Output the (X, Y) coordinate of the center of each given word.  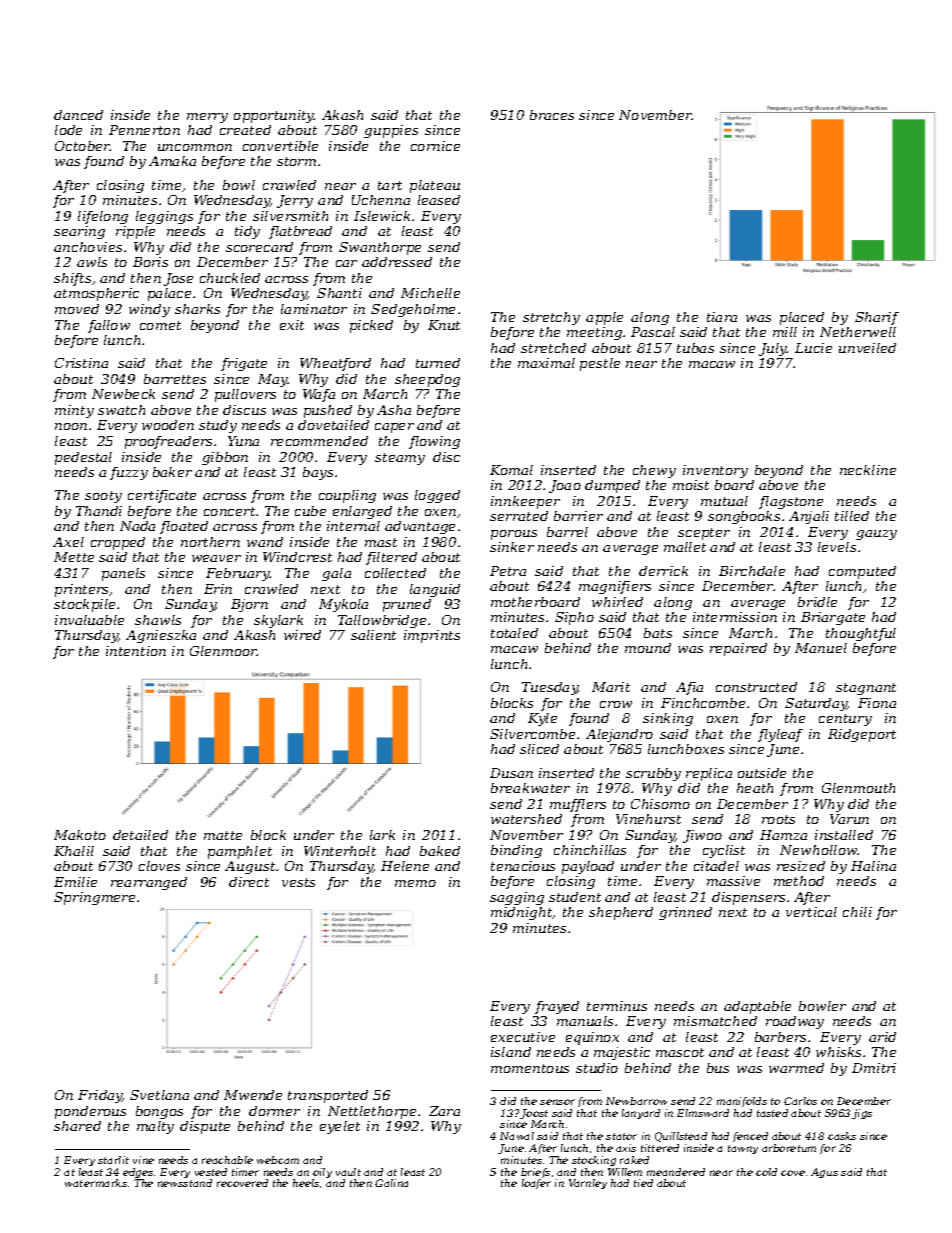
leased (439, 200)
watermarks (96, 1183)
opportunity (274, 116)
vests (298, 882)
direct (249, 882)
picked (371, 326)
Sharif (877, 318)
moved (77, 309)
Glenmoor (223, 651)
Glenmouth (858, 788)
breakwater (530, 788)
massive (733, 881)
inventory (715, 471)
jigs (862, 1114)
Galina (391, 1183)
